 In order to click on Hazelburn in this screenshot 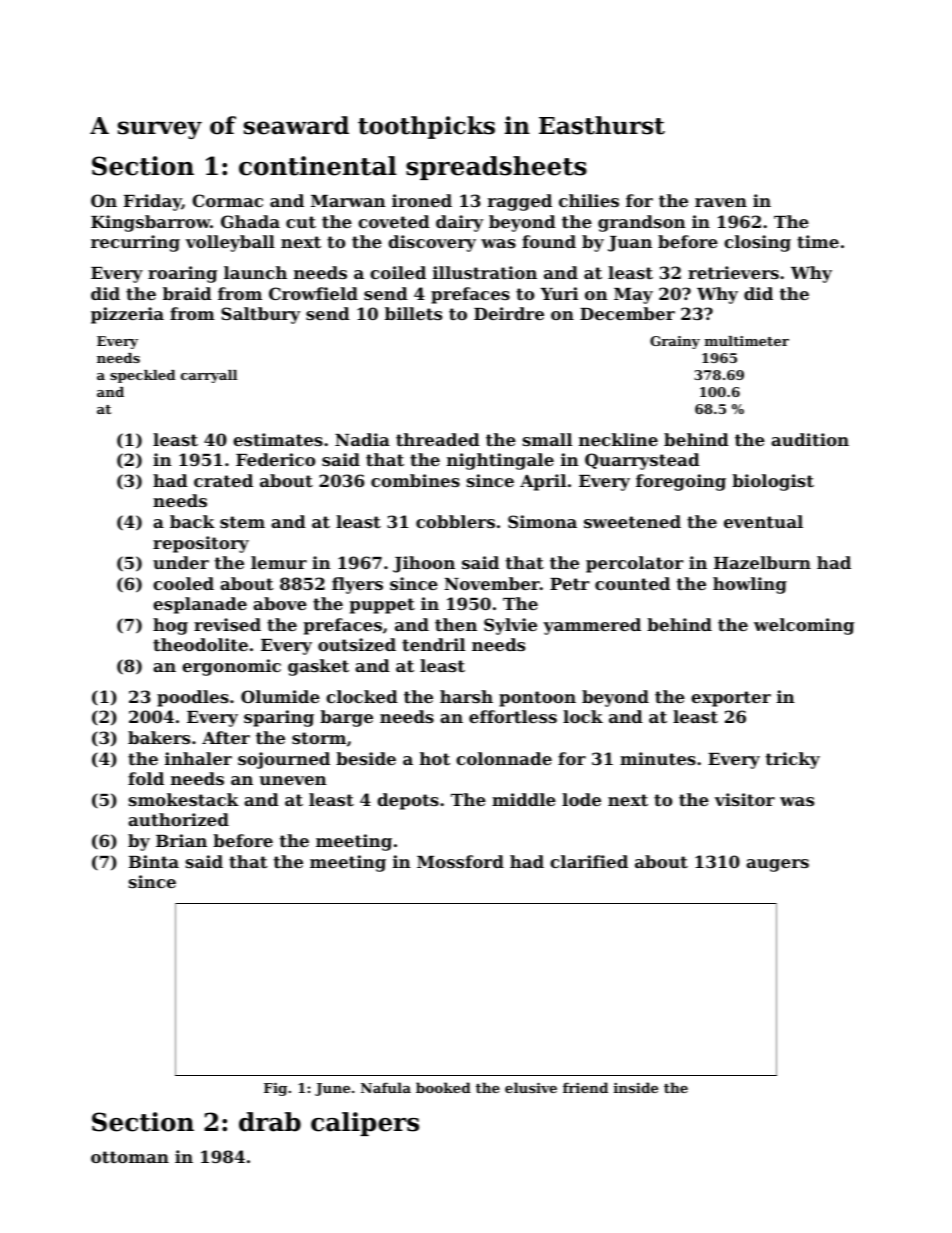, I will do `click(762, 562)`.
